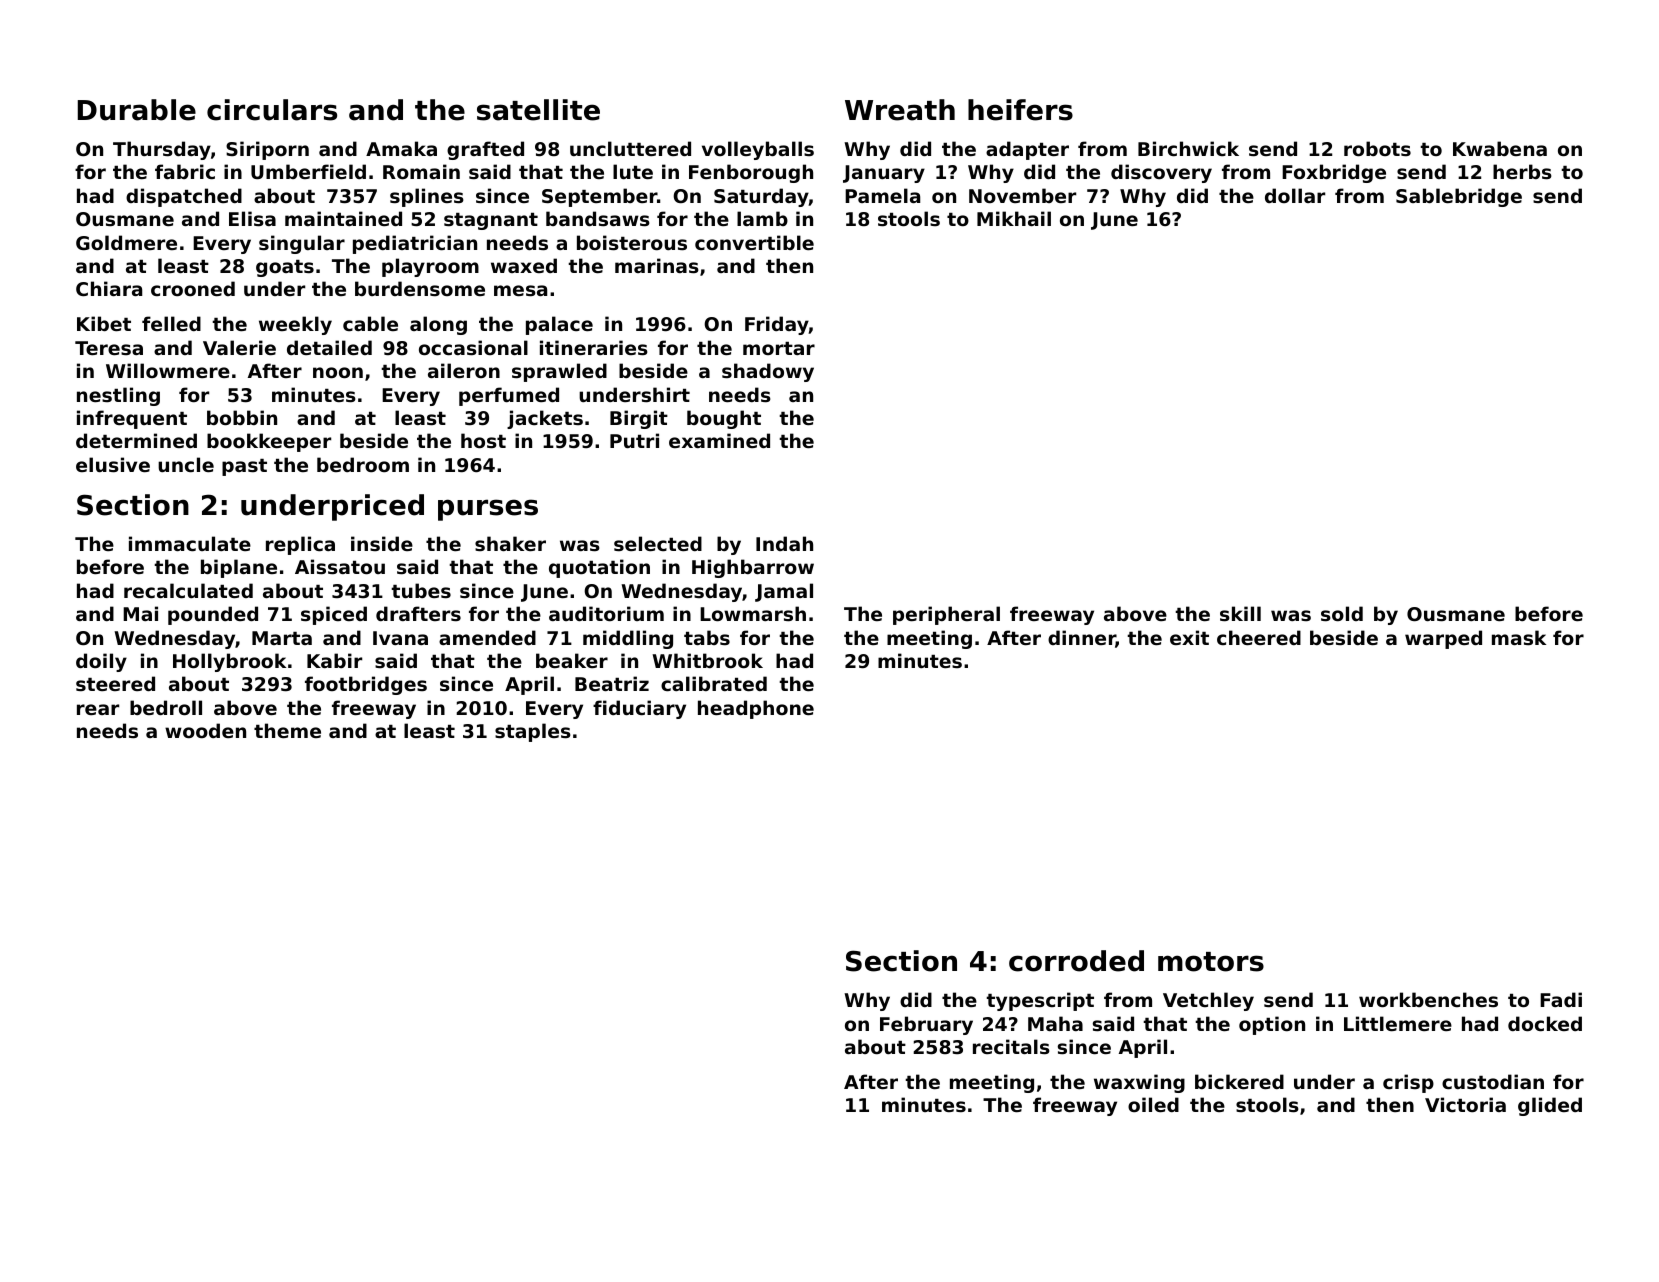  What do you see at coordinates (538, 110) in the page?
I see `satellite` at bounding box center [538, 110].
